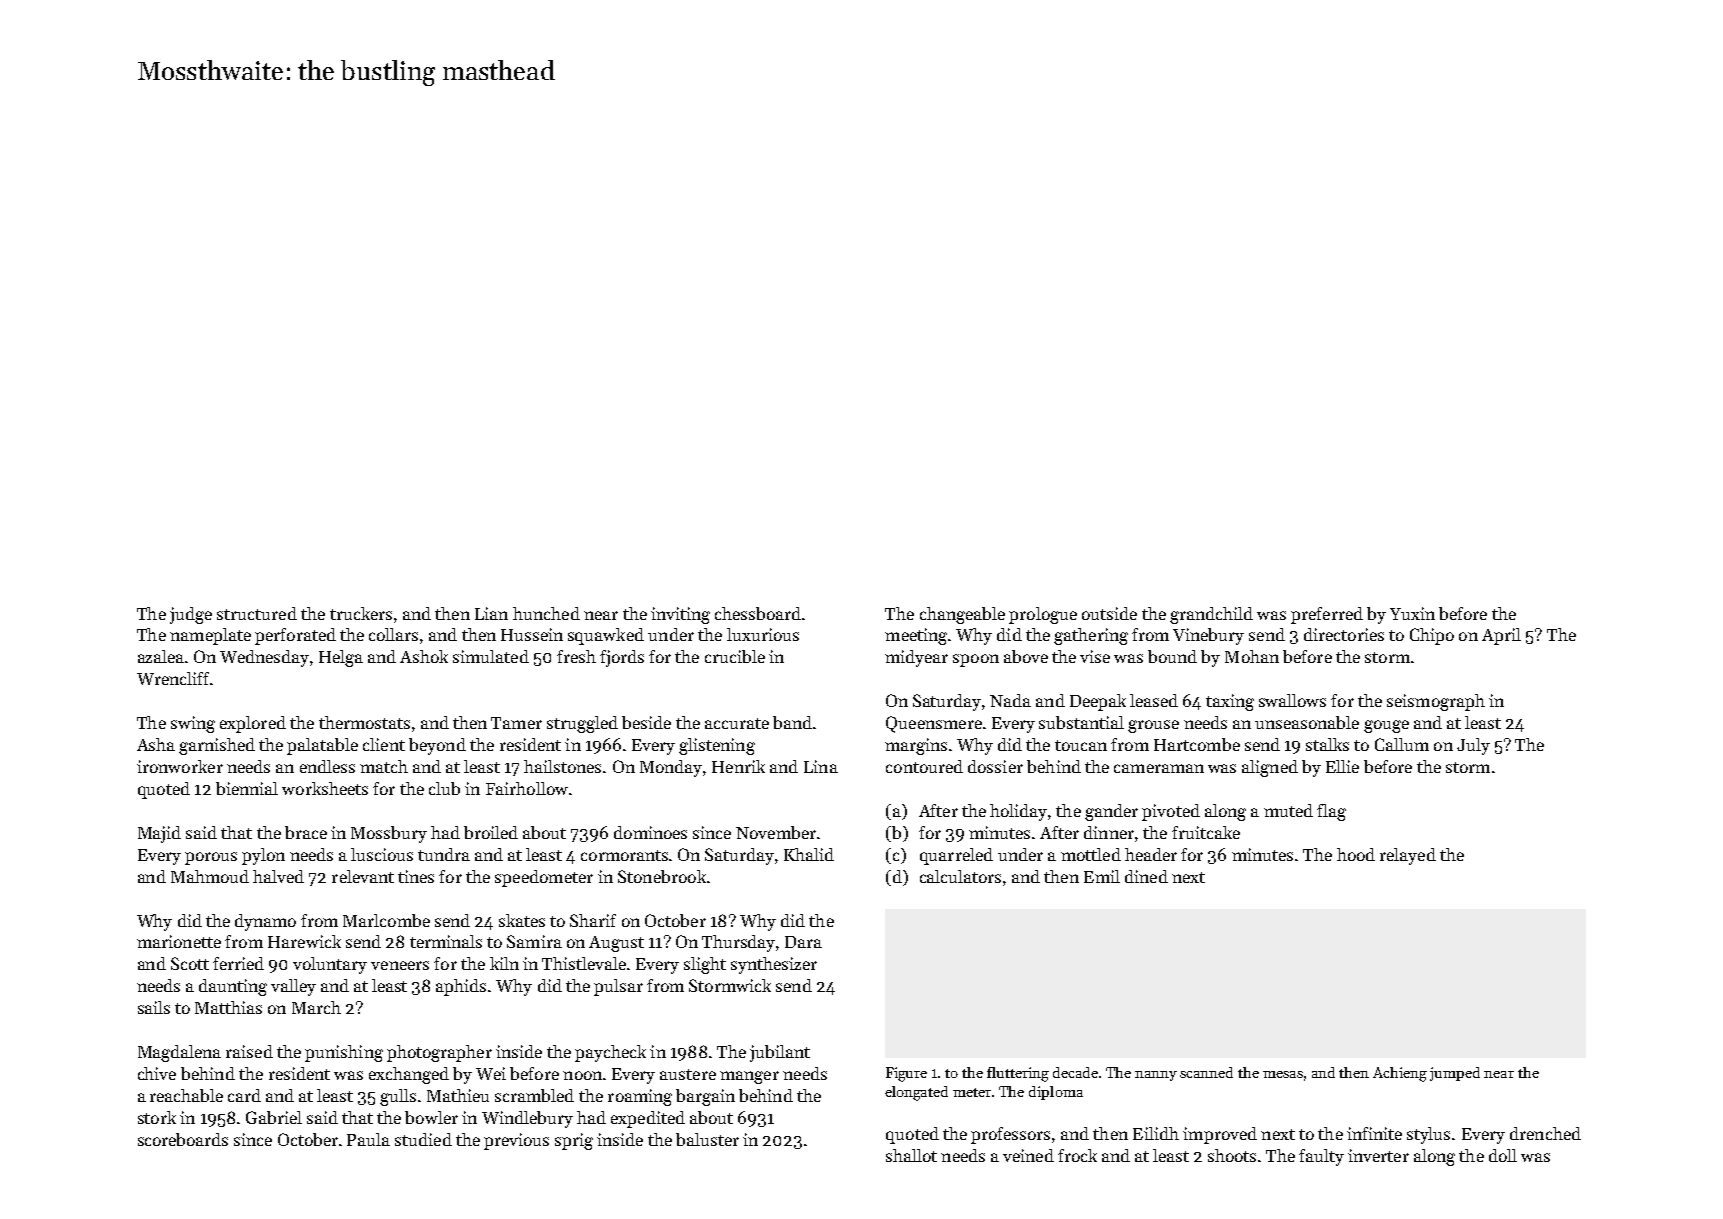 Image resolution: width=1723 pixels, height=1219 pixels. I want to click on gouge, so click(1386, 726).
